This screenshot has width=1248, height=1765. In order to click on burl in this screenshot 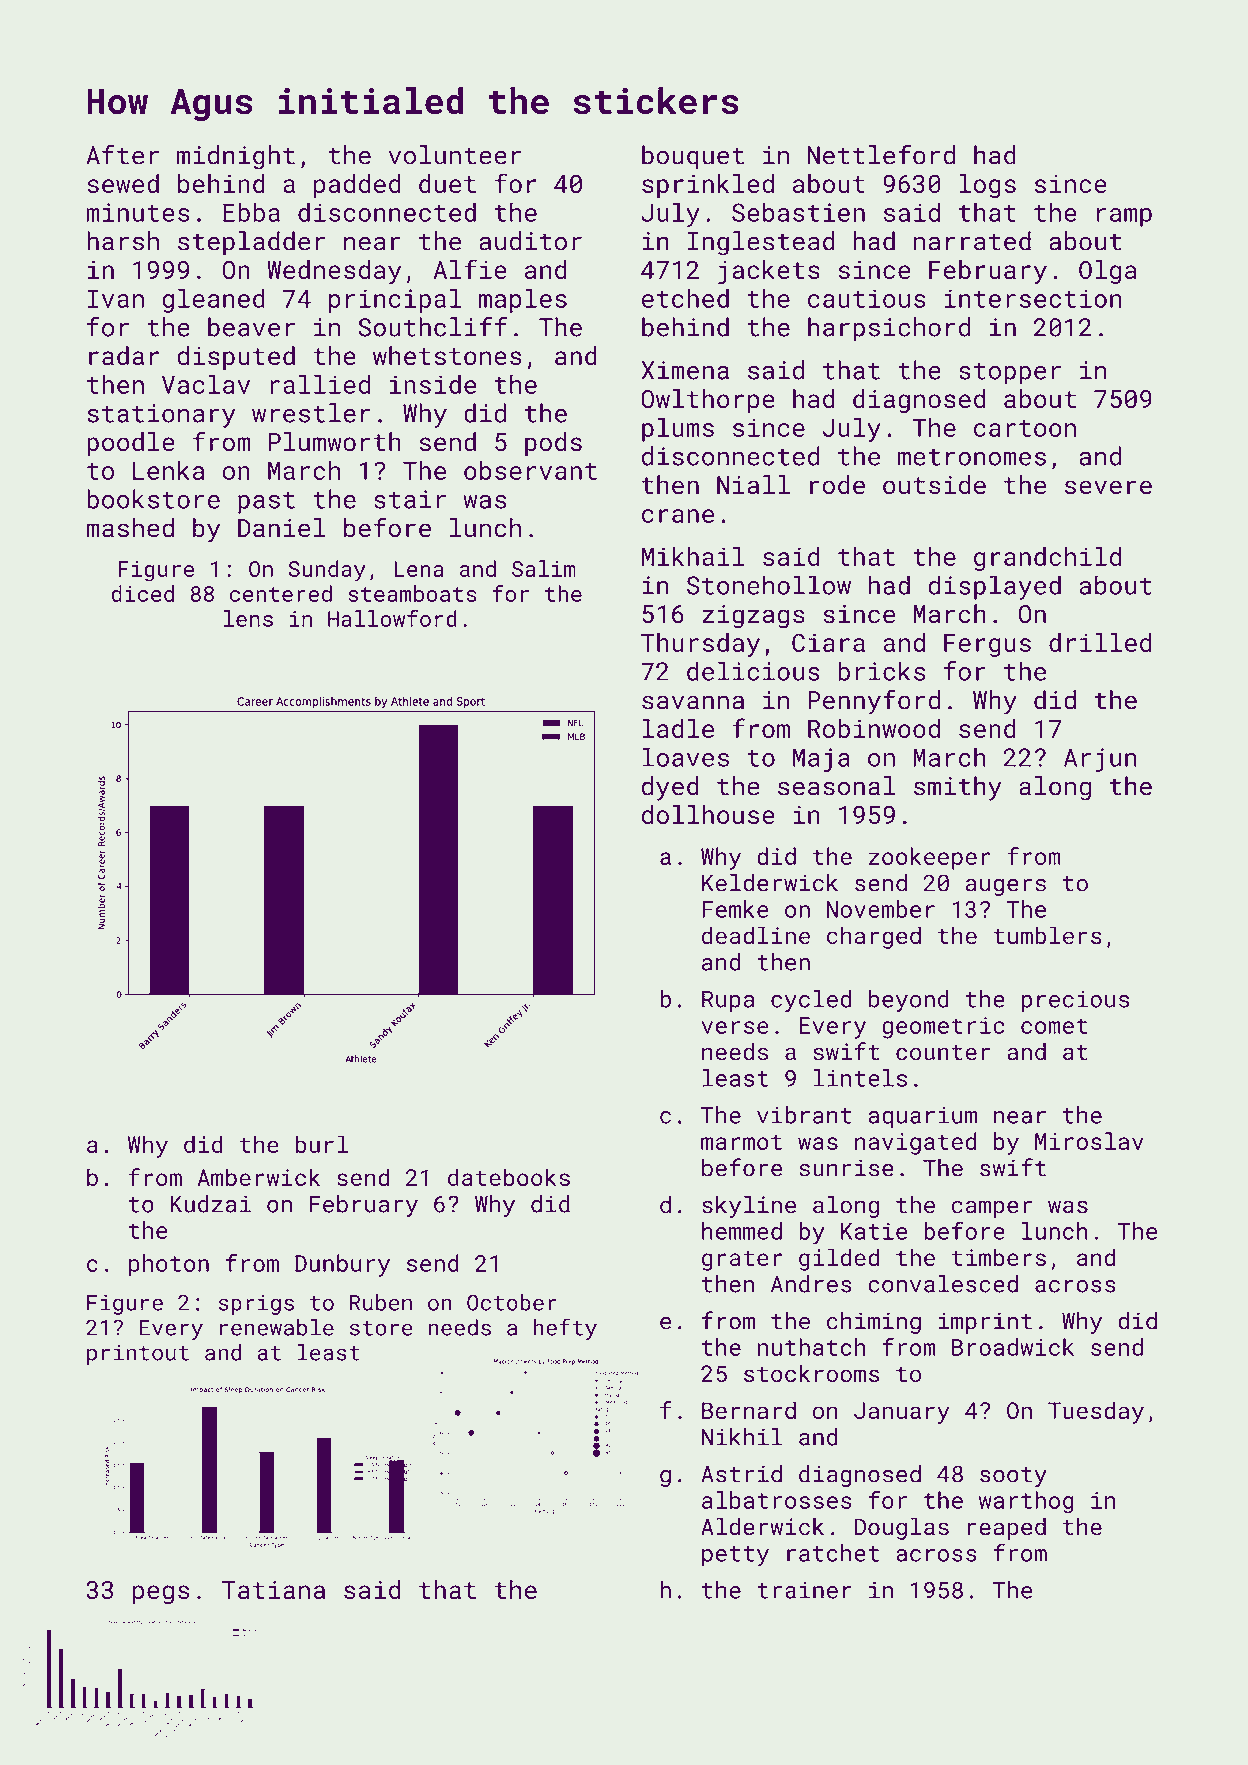, I will do `click(321, 1144)`.
